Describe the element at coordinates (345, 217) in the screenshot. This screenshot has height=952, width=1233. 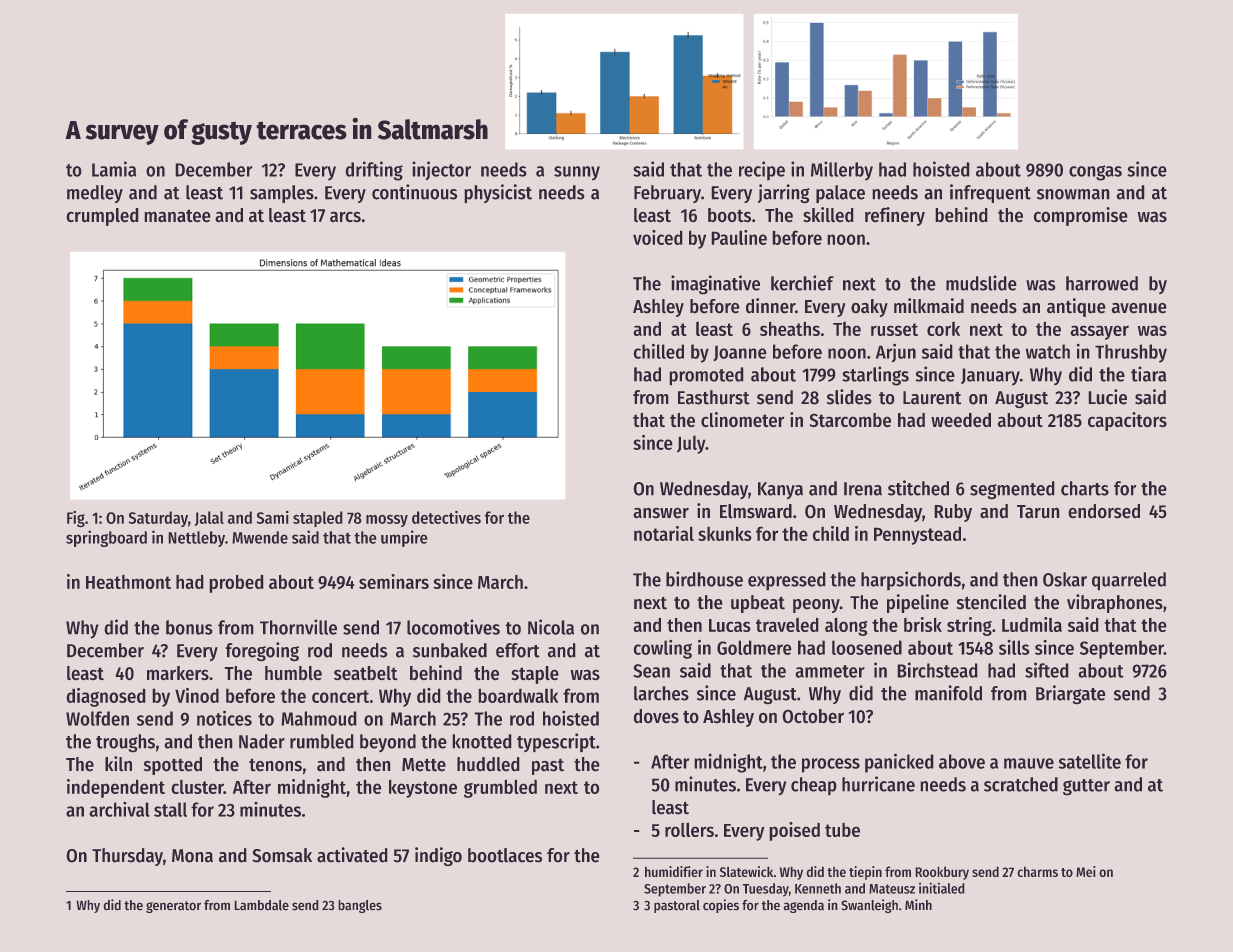
I see `arcs` at that location.
